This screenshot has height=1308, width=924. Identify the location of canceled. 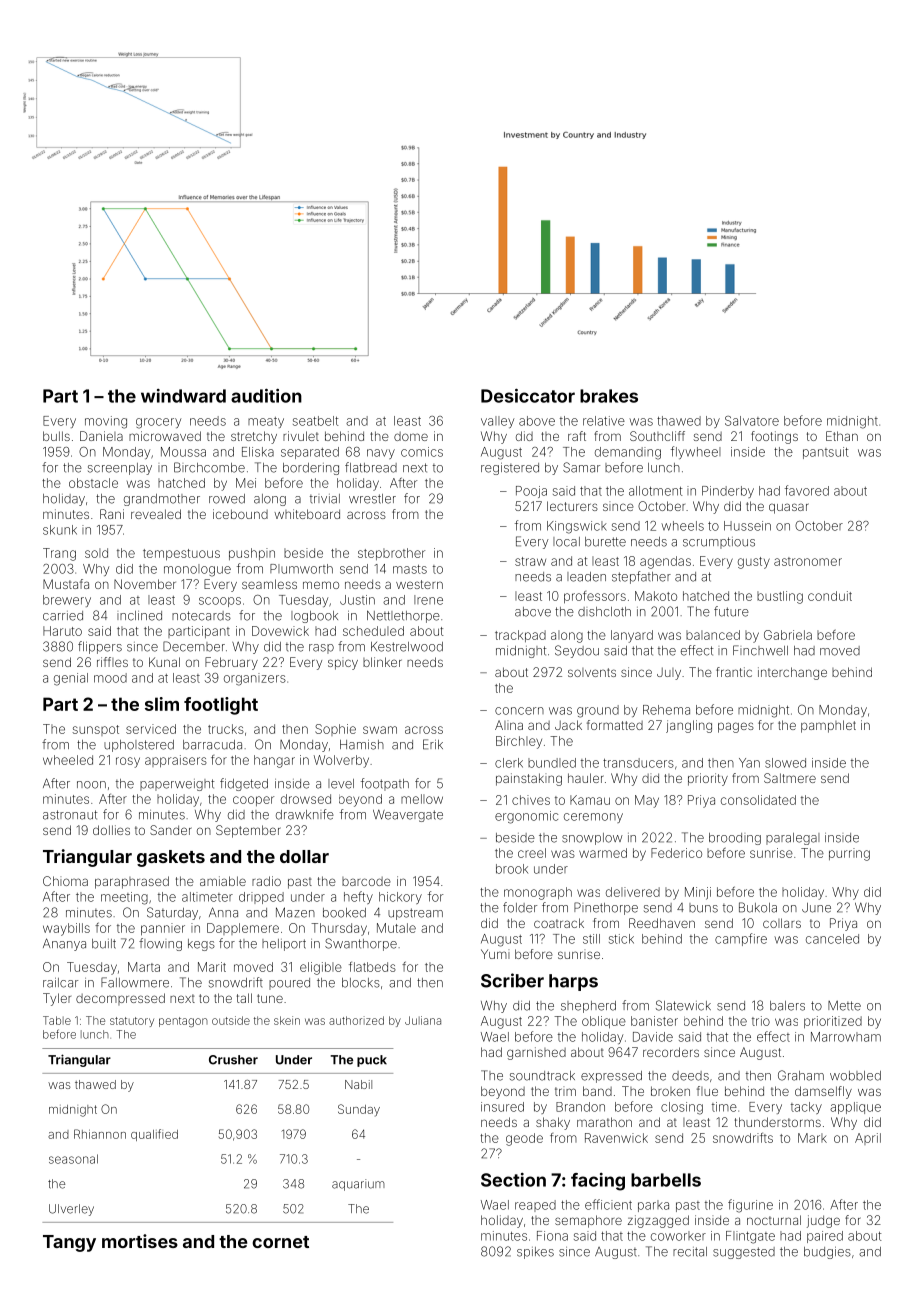
(832, 939).
